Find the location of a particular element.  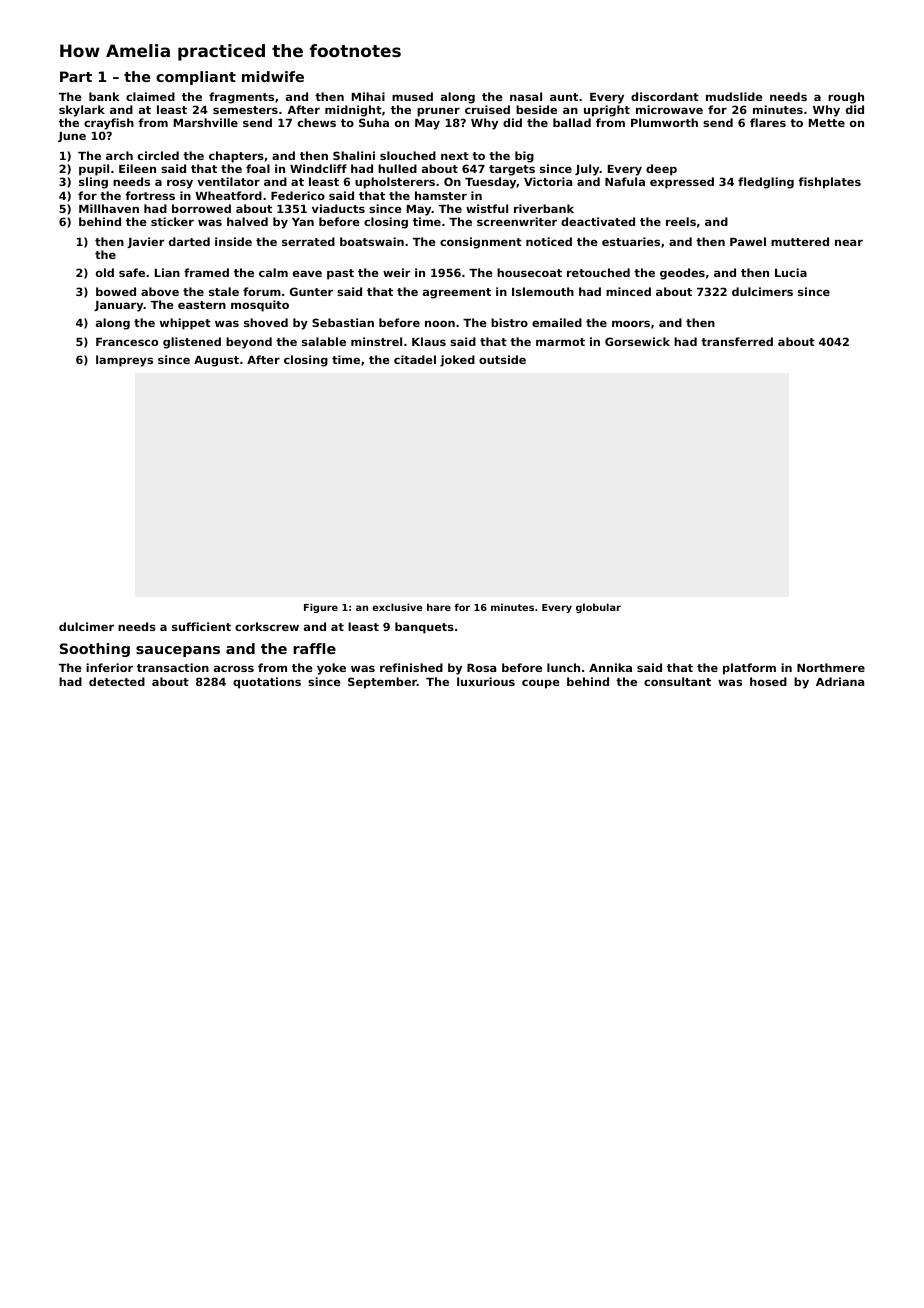

Mihai is located at coordinates (368, 96).
